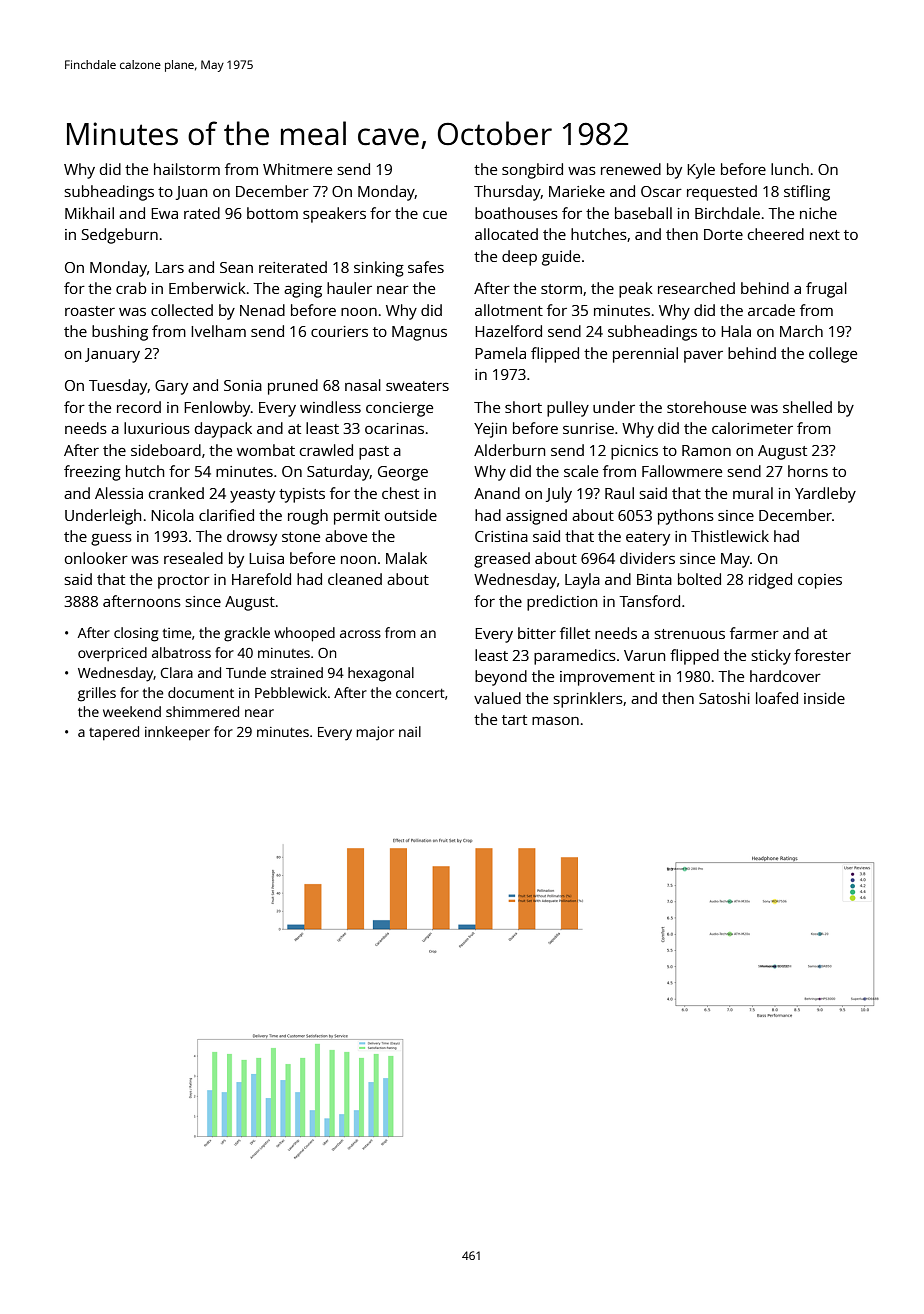 Image resolution: width=924 pixels, height=1314 pixels. What do you see at coordinates (191, 193) in the screenshot?
I see `Juan` at bounding box center [191, 193].
